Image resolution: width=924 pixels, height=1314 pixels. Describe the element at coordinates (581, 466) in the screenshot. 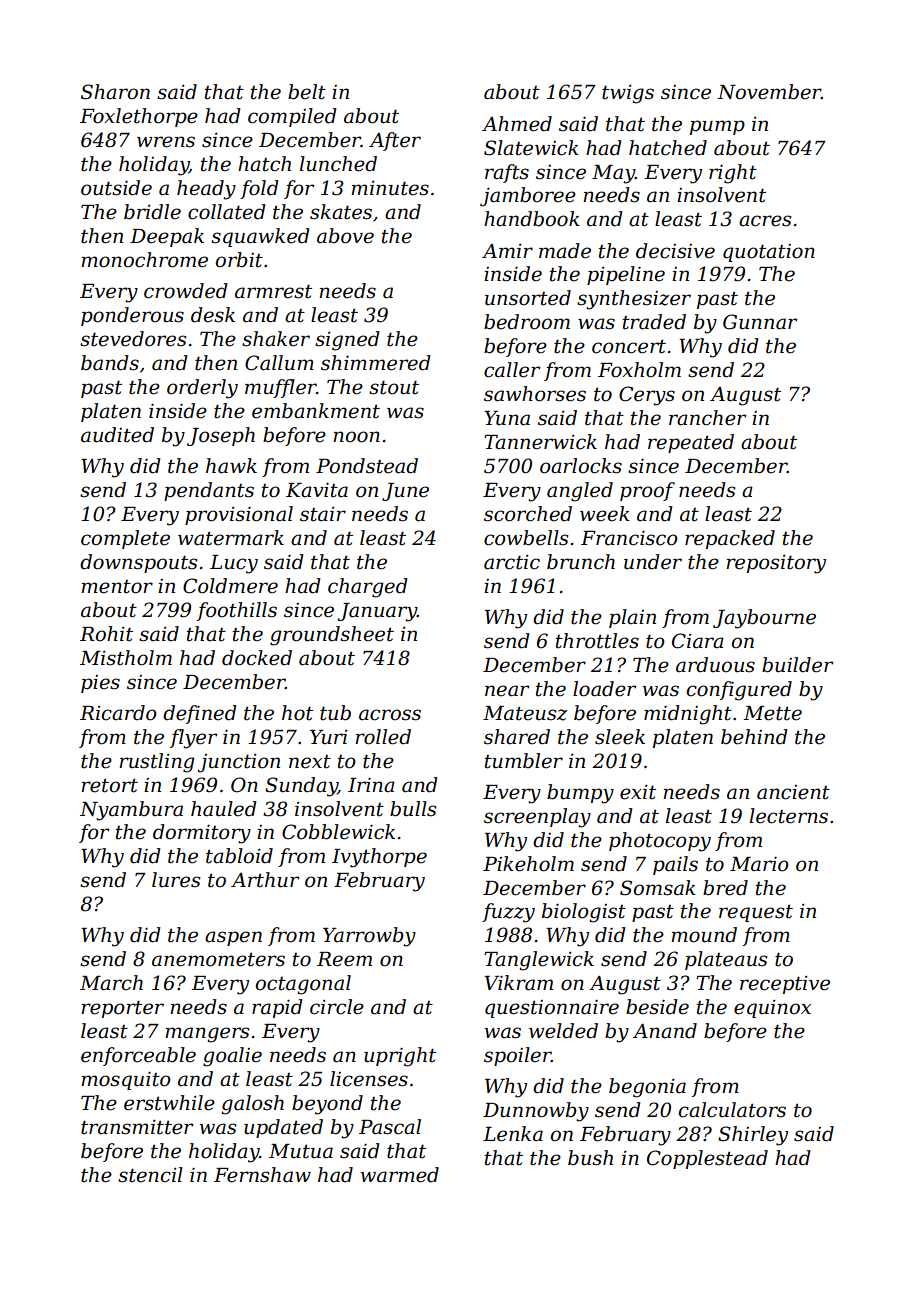

I see `oarlocks` at that location.
